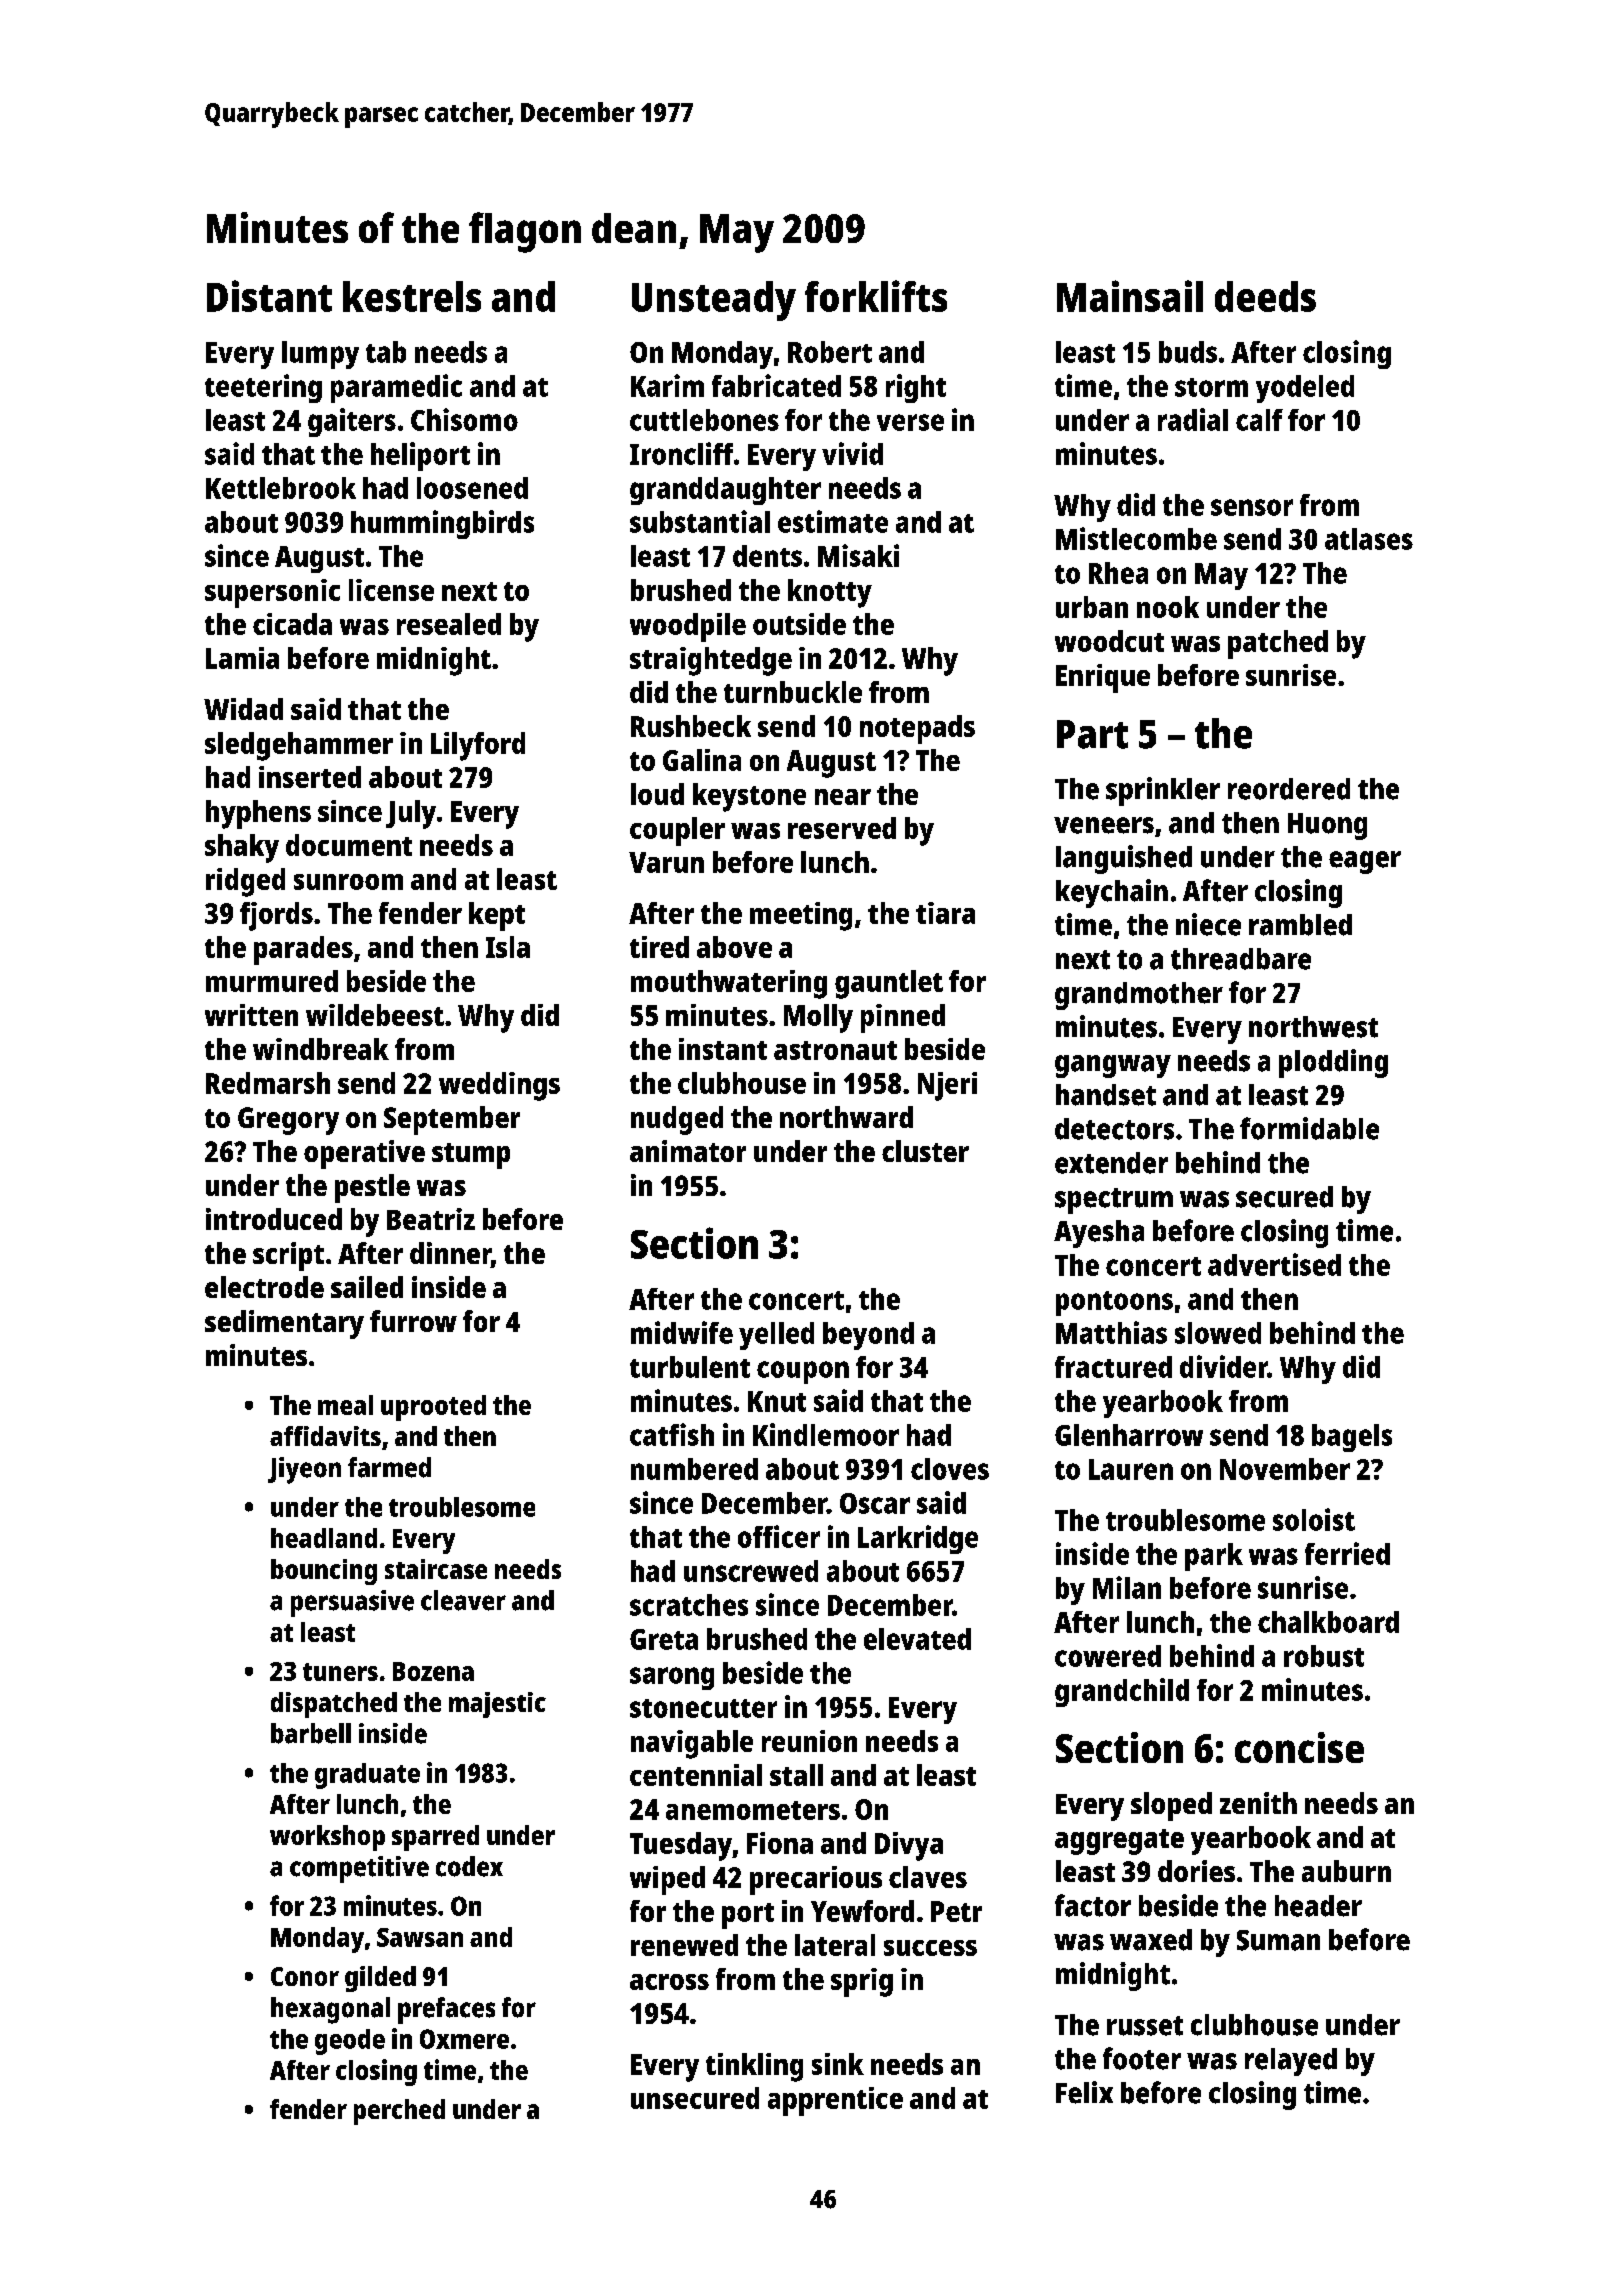  I want to click on Mainsail, so click(1130, 296).
